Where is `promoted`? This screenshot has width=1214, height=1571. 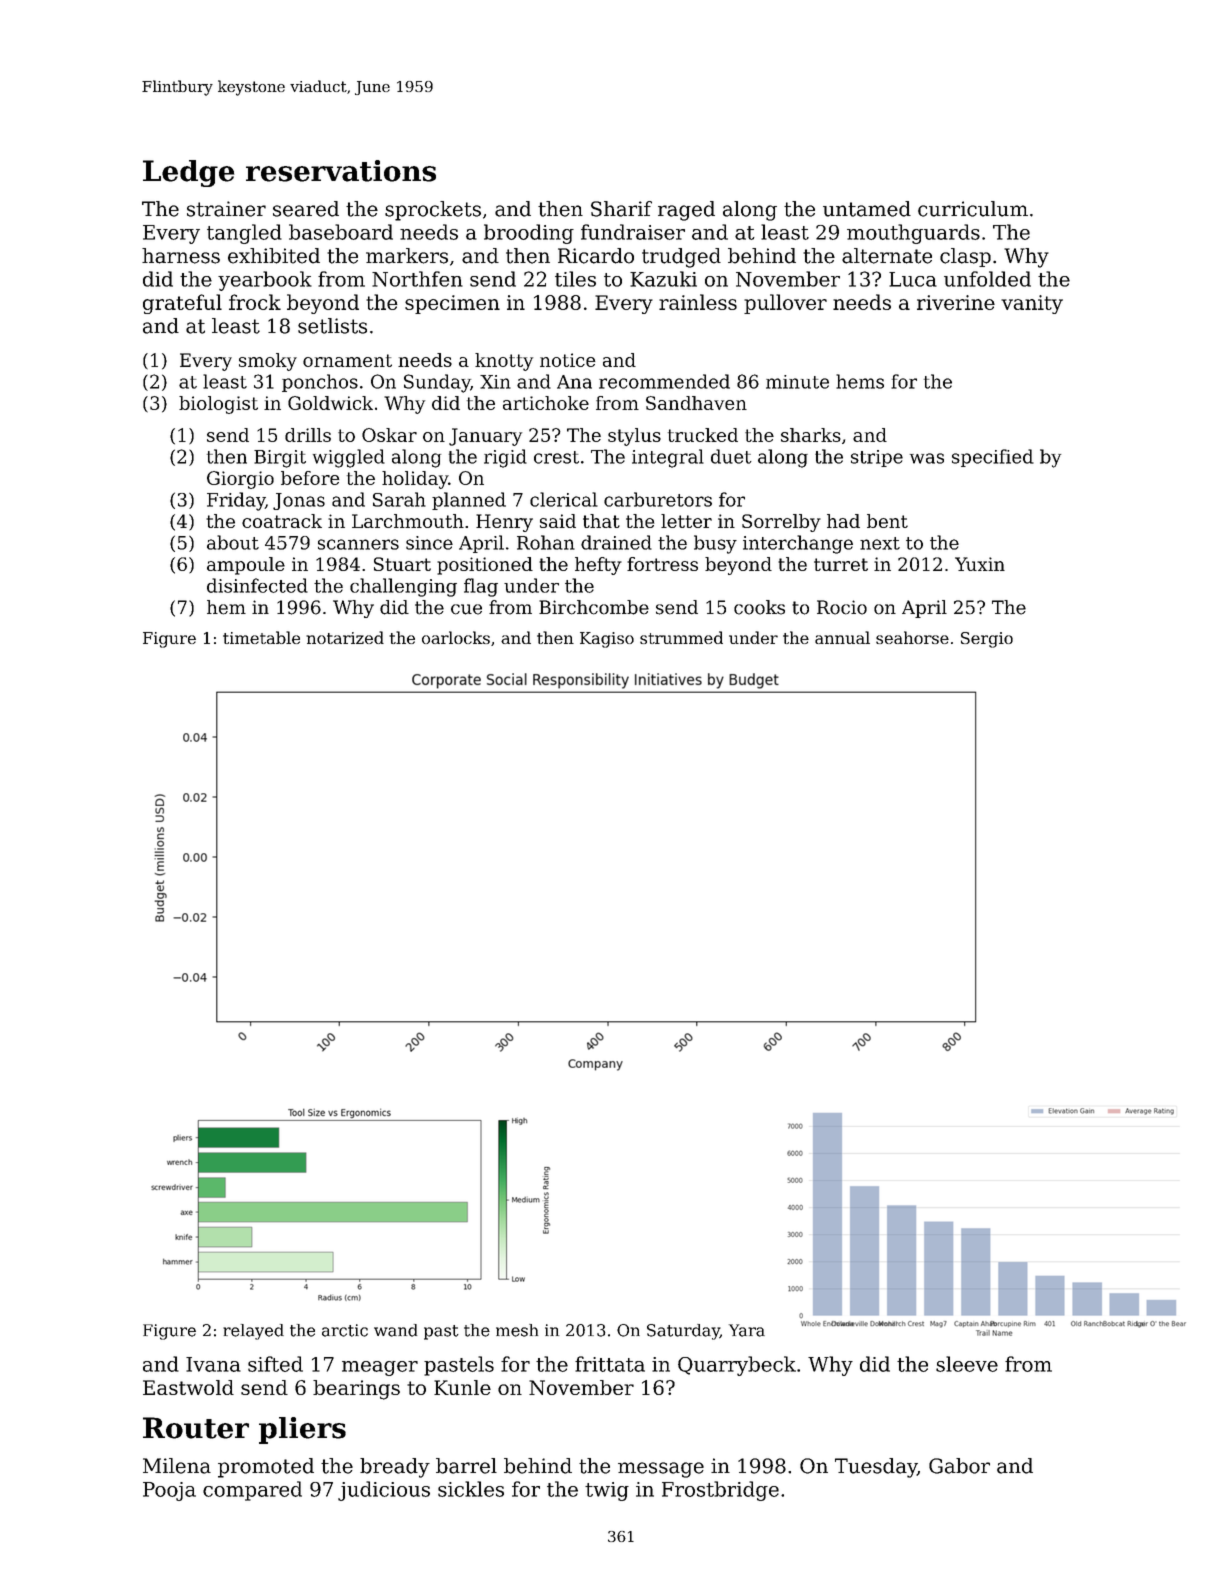
promoted is located at coordinates (266, 1468).
